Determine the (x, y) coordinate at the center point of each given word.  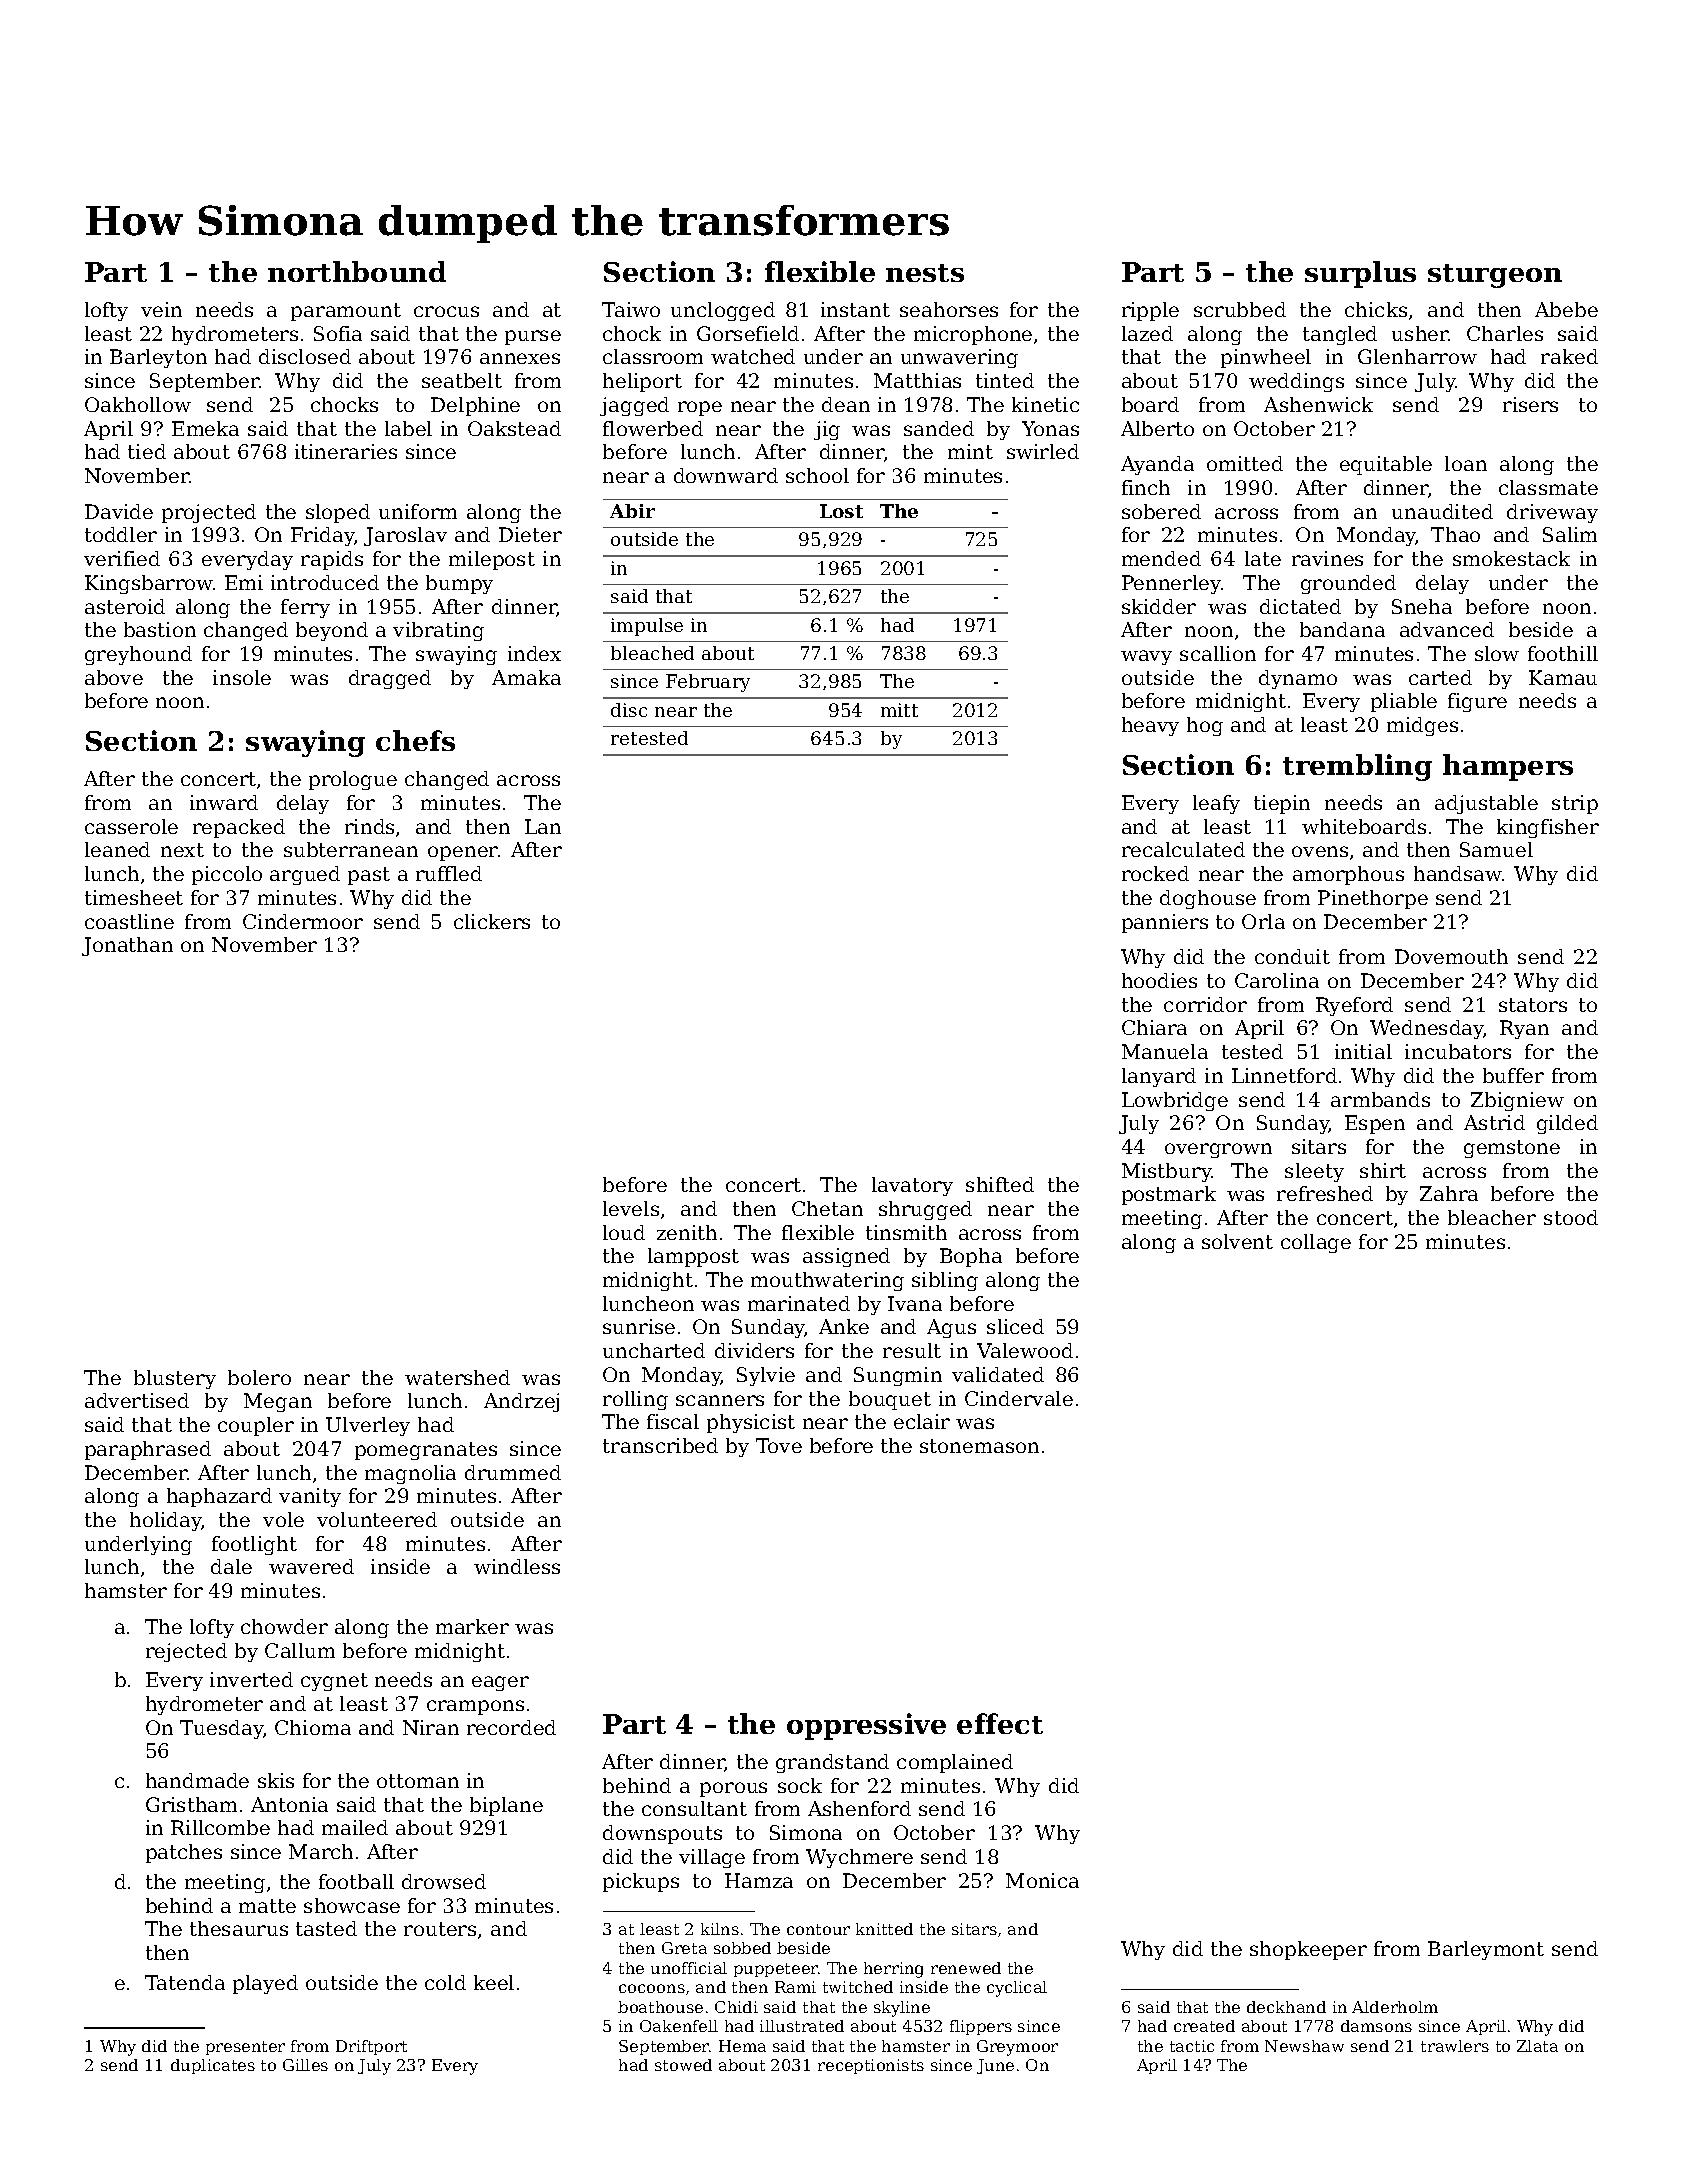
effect (1000, 1723)
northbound (357, 271)
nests (925, 273)
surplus (1360, 274)
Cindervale (1019, 1398)
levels (631, 1208)
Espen (1375, 1124)
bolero (259, 1377)
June (995, 2066)
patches (184, 1853)
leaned (117, 849)
